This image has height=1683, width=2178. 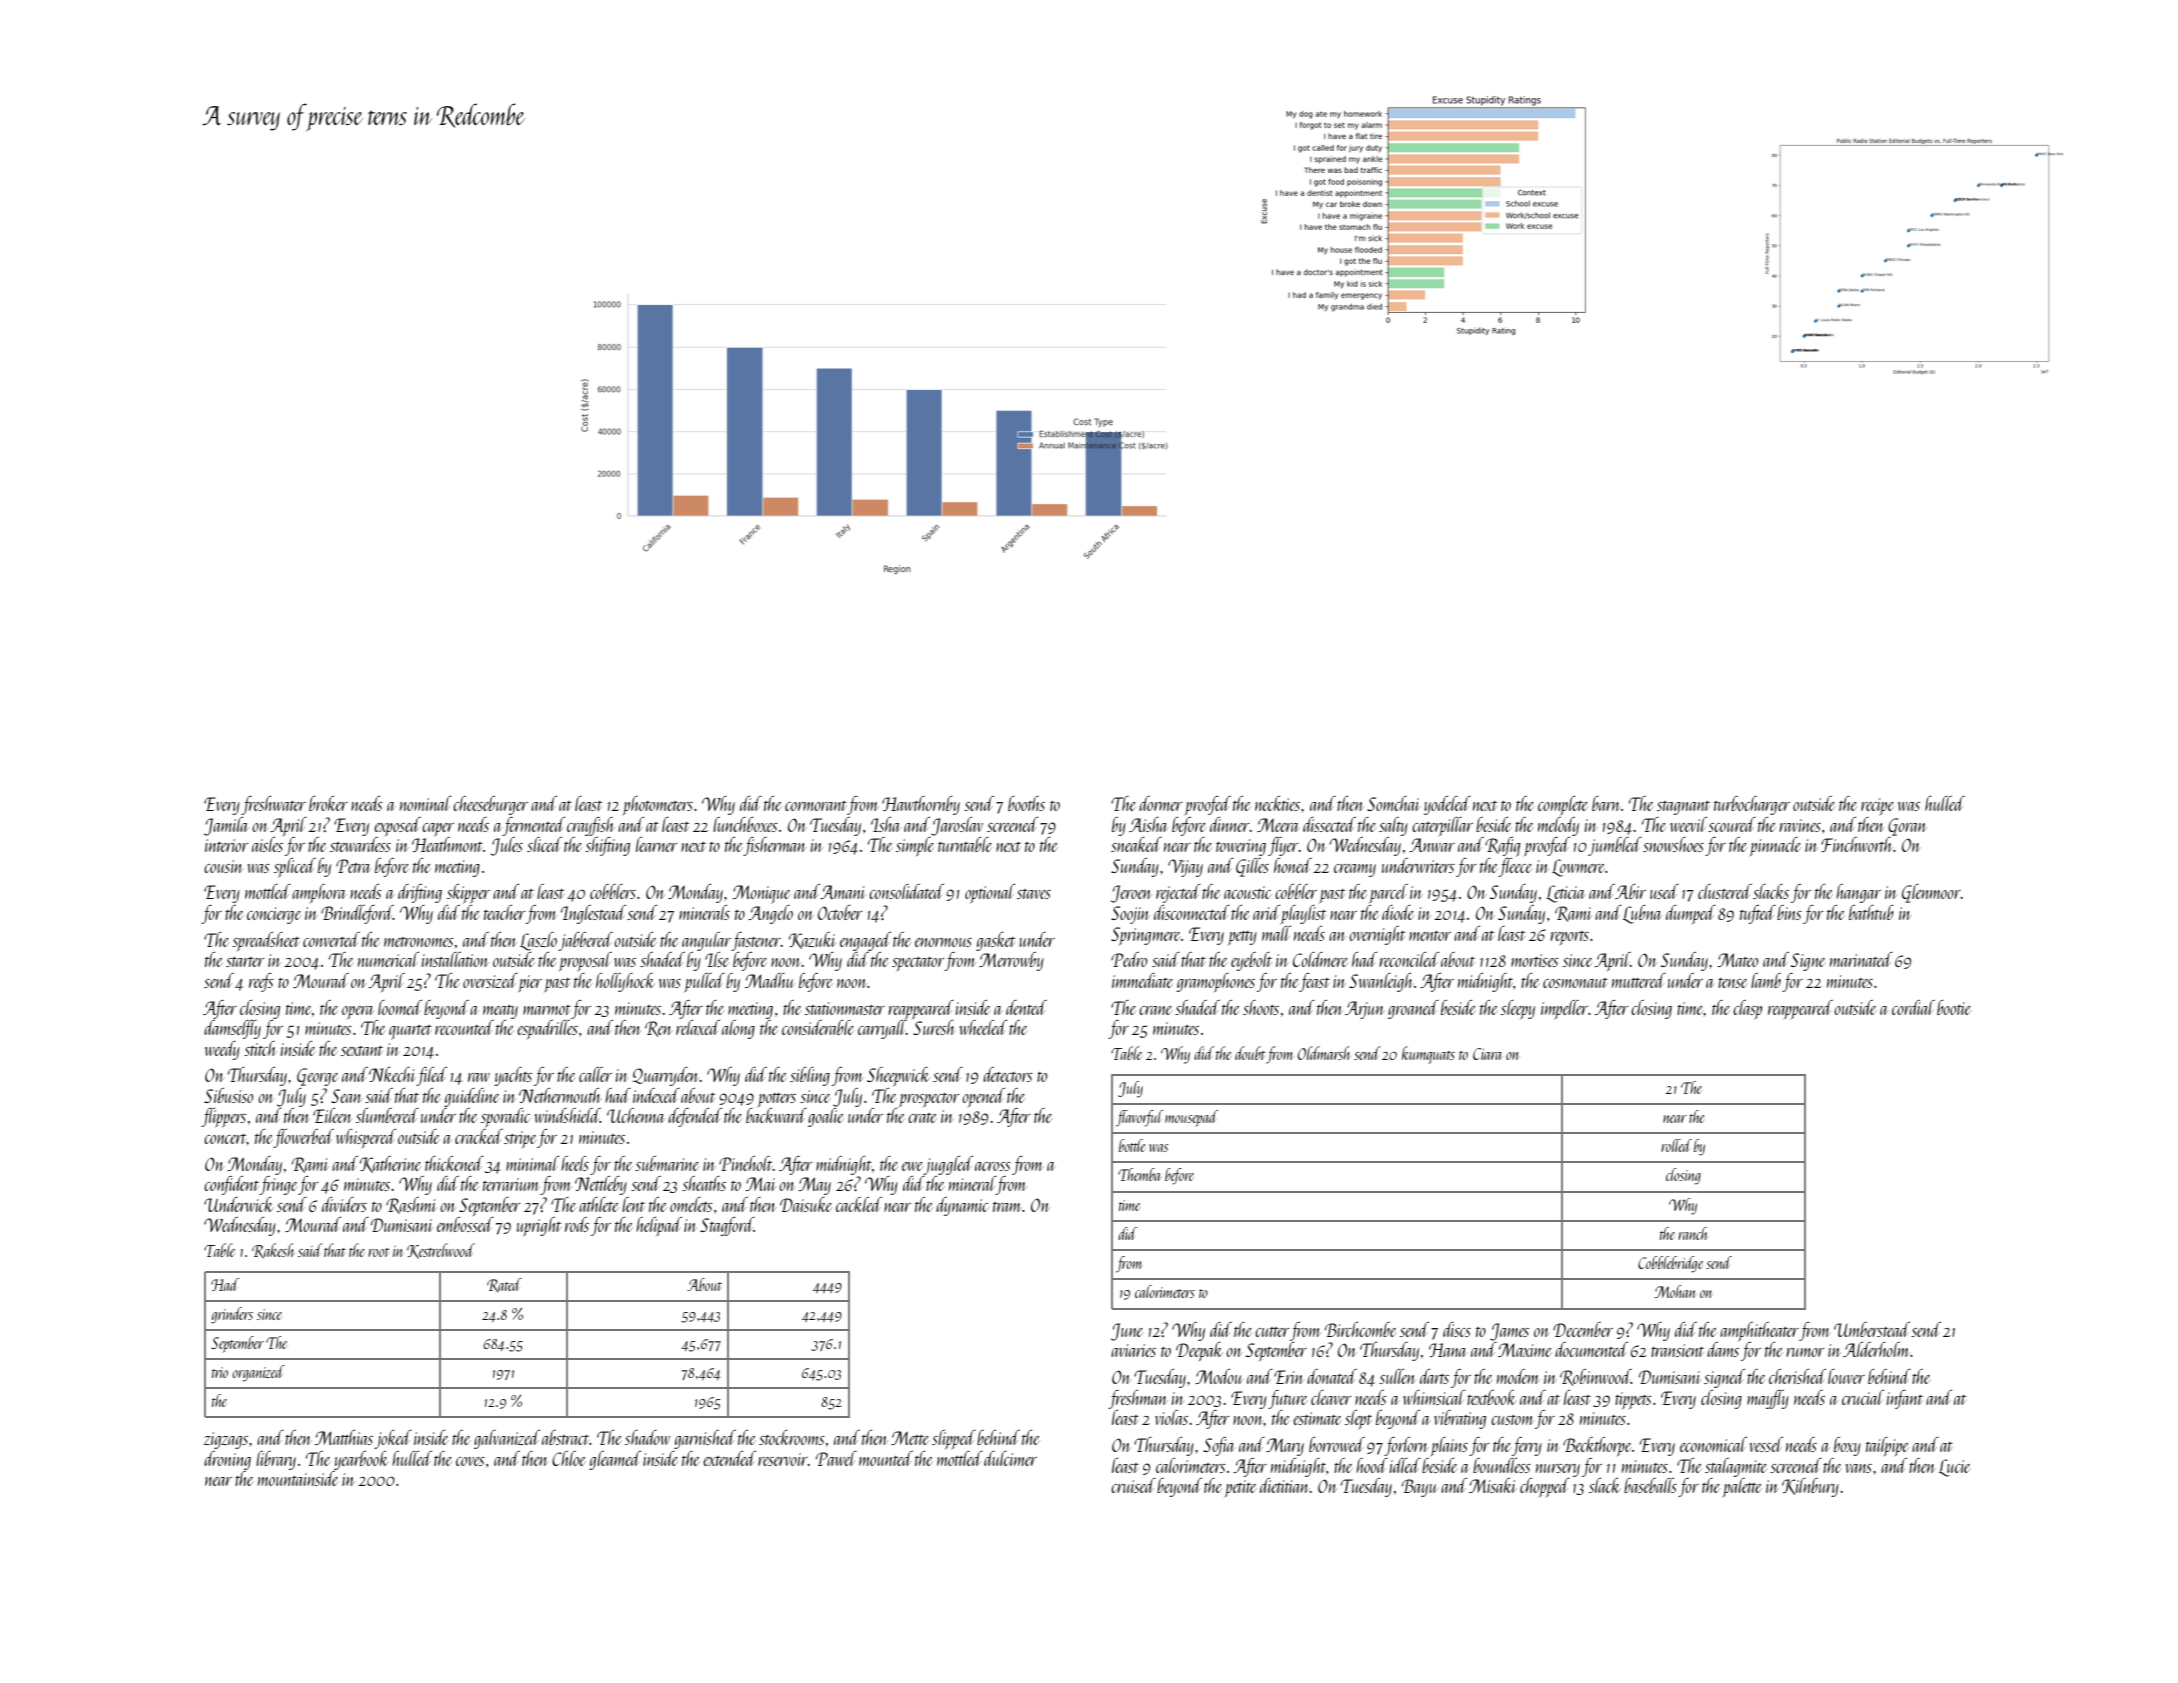 I want to click on cruised, so click(x=1133, y=1485).
